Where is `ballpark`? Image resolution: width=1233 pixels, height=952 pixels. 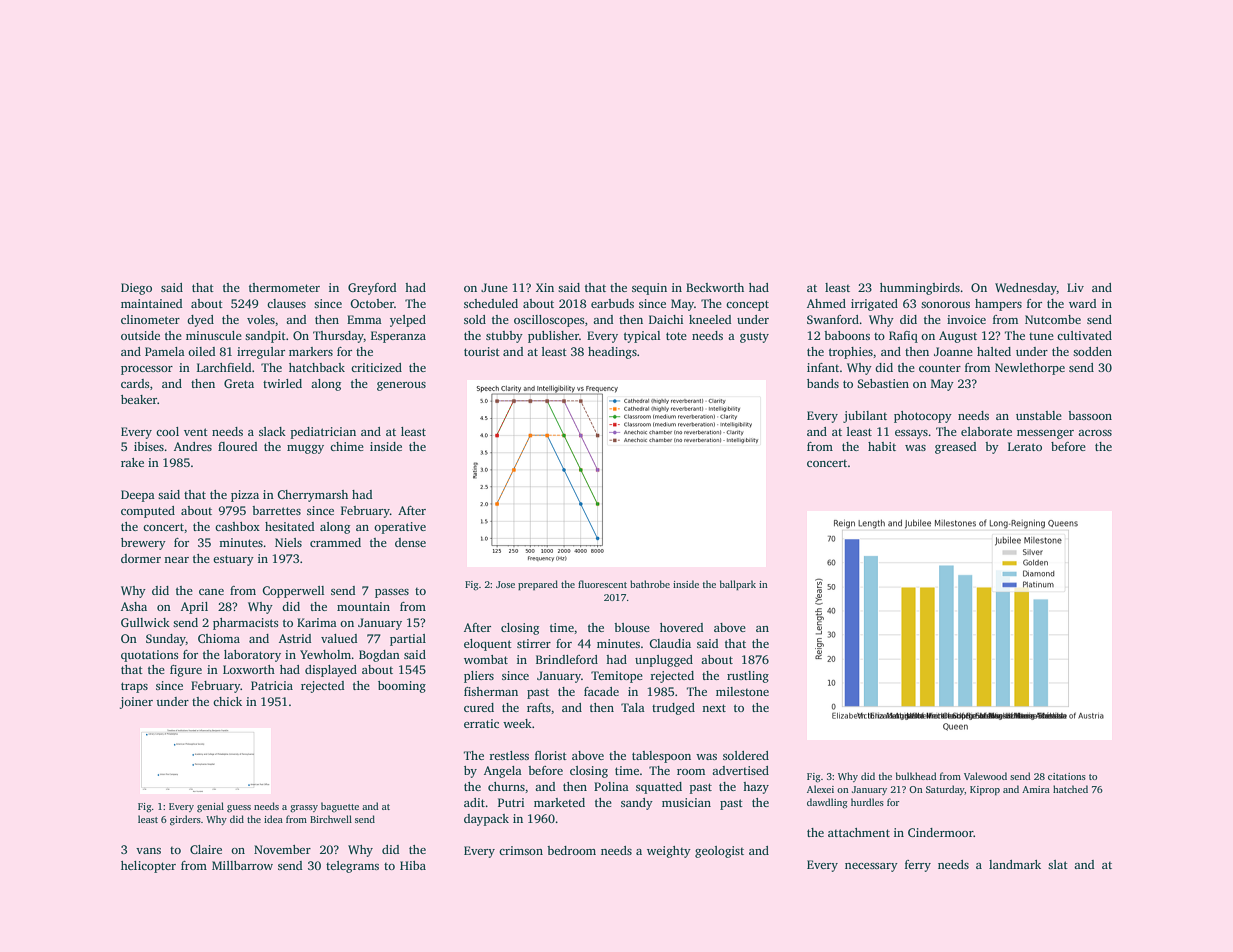 ballpark is located at coordinates (738, 585).
